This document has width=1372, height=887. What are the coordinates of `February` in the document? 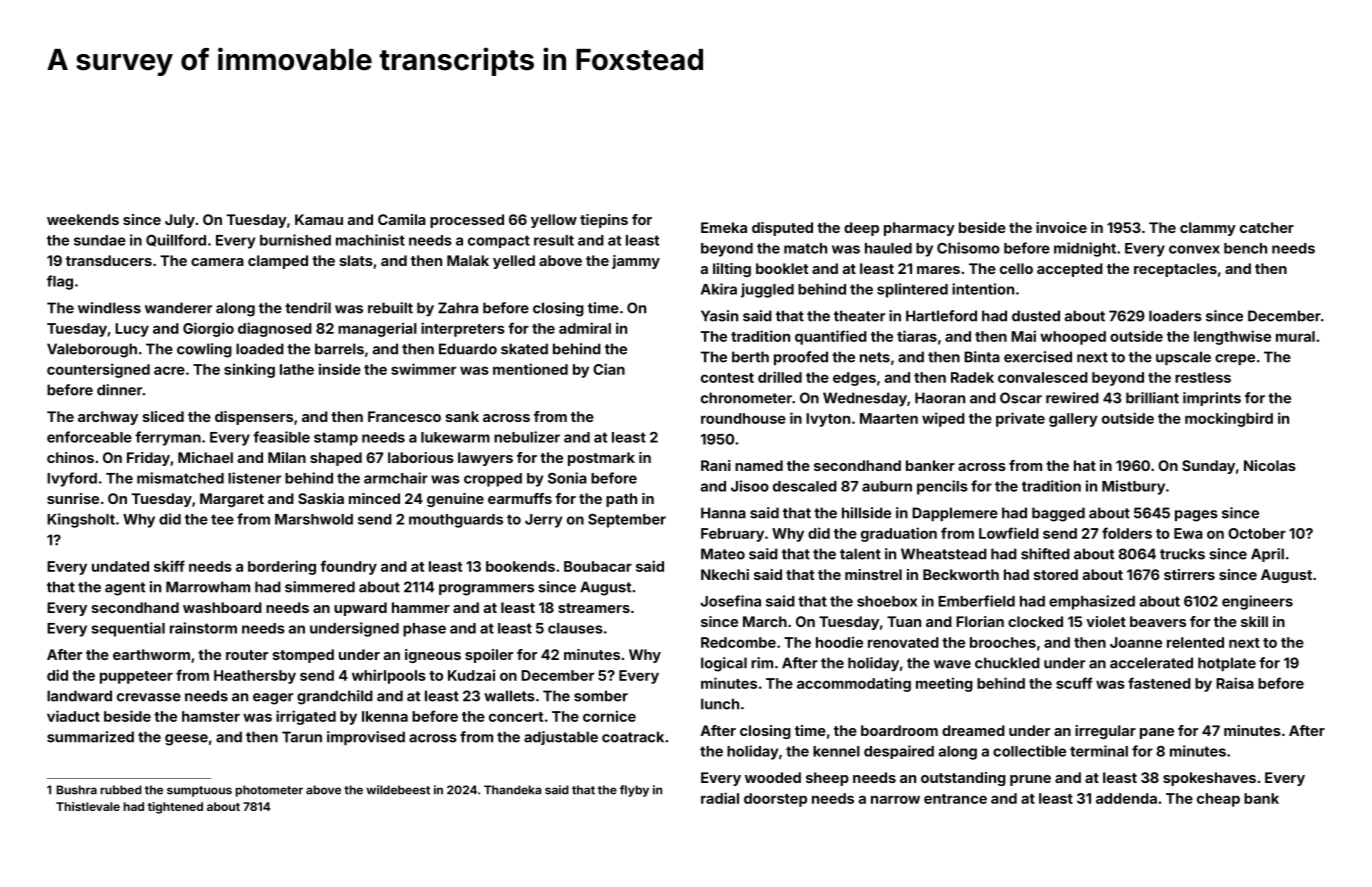 It's located at (732, 535).
